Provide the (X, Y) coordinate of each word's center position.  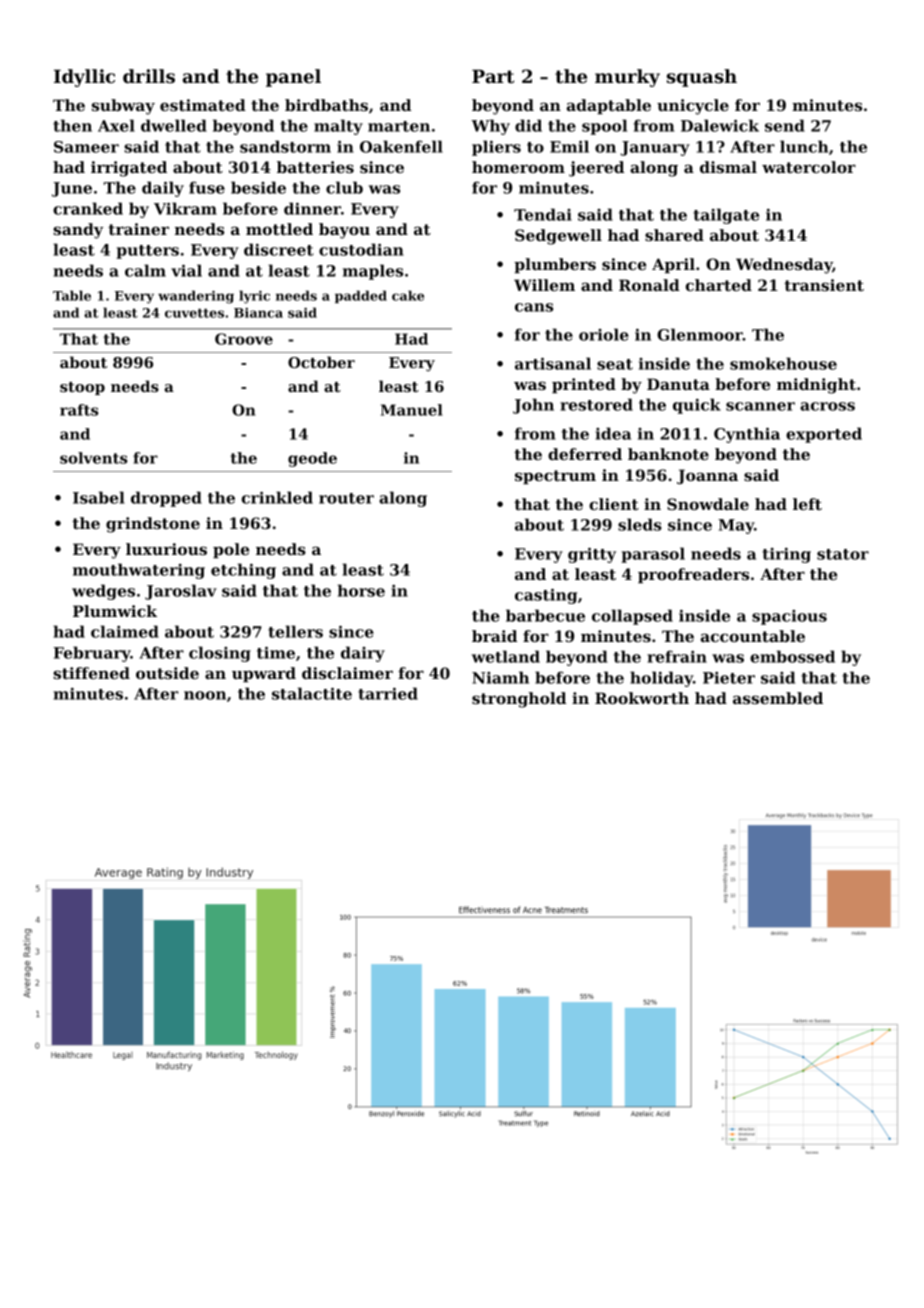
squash (702, 78)
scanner (760, 406)
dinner (312, 208)
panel (293, 78)
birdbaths (326, 105)
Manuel (412, 410)
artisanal (553, 363)
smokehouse (783, 363)
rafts (79, 410)
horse (361, 590)
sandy (78, 231)
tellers (295, 631)
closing (220, 654)
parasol (653, 555)
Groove (244, 339)
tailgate (726, 216)
